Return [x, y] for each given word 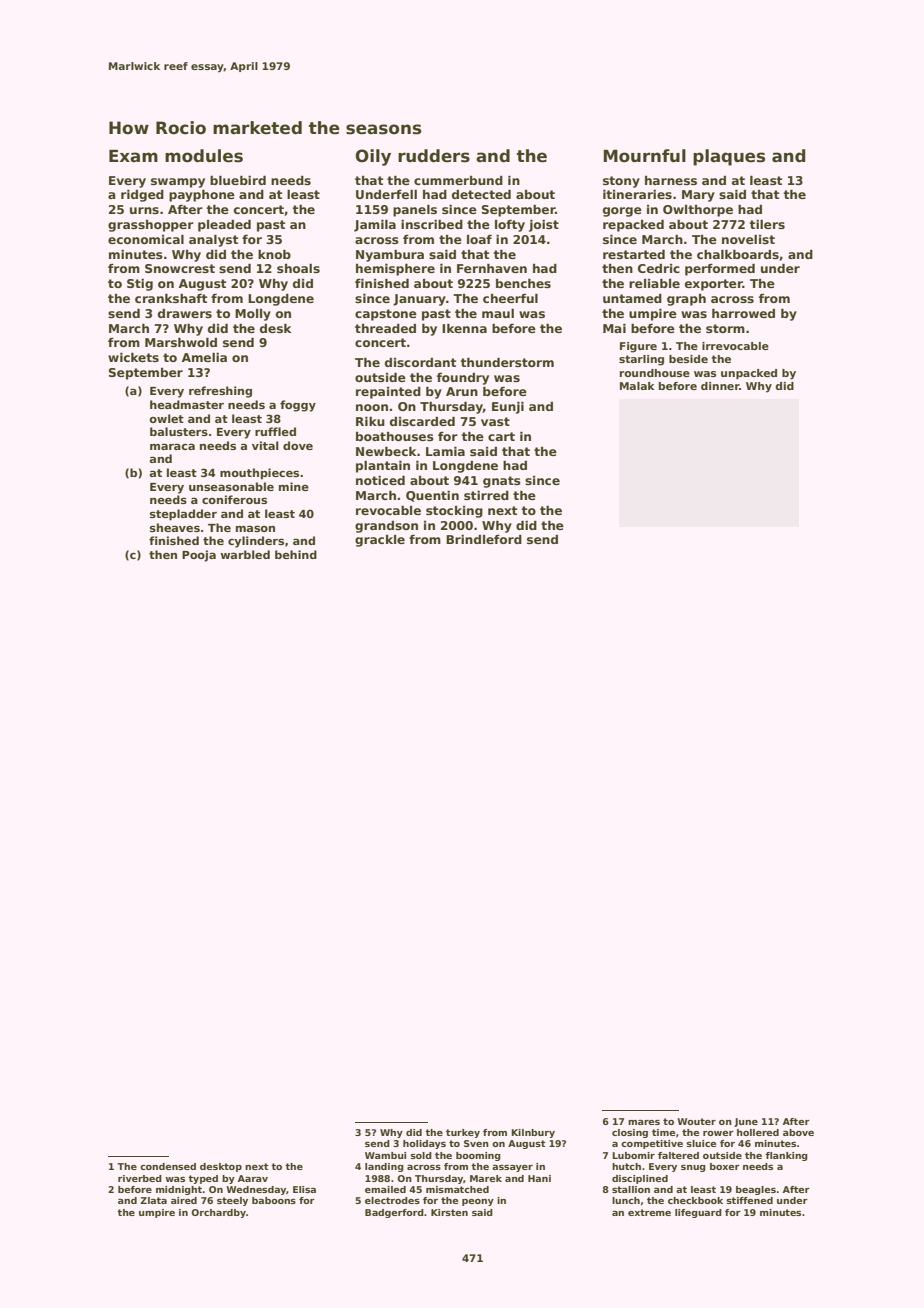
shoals [298, 268]
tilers [767, 224]
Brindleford [484, 539]
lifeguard [698, 1213]
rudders [434, 156]
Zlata [153, 1200]
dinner [720, 386]
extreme [649, 1212]
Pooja [199, 556]
